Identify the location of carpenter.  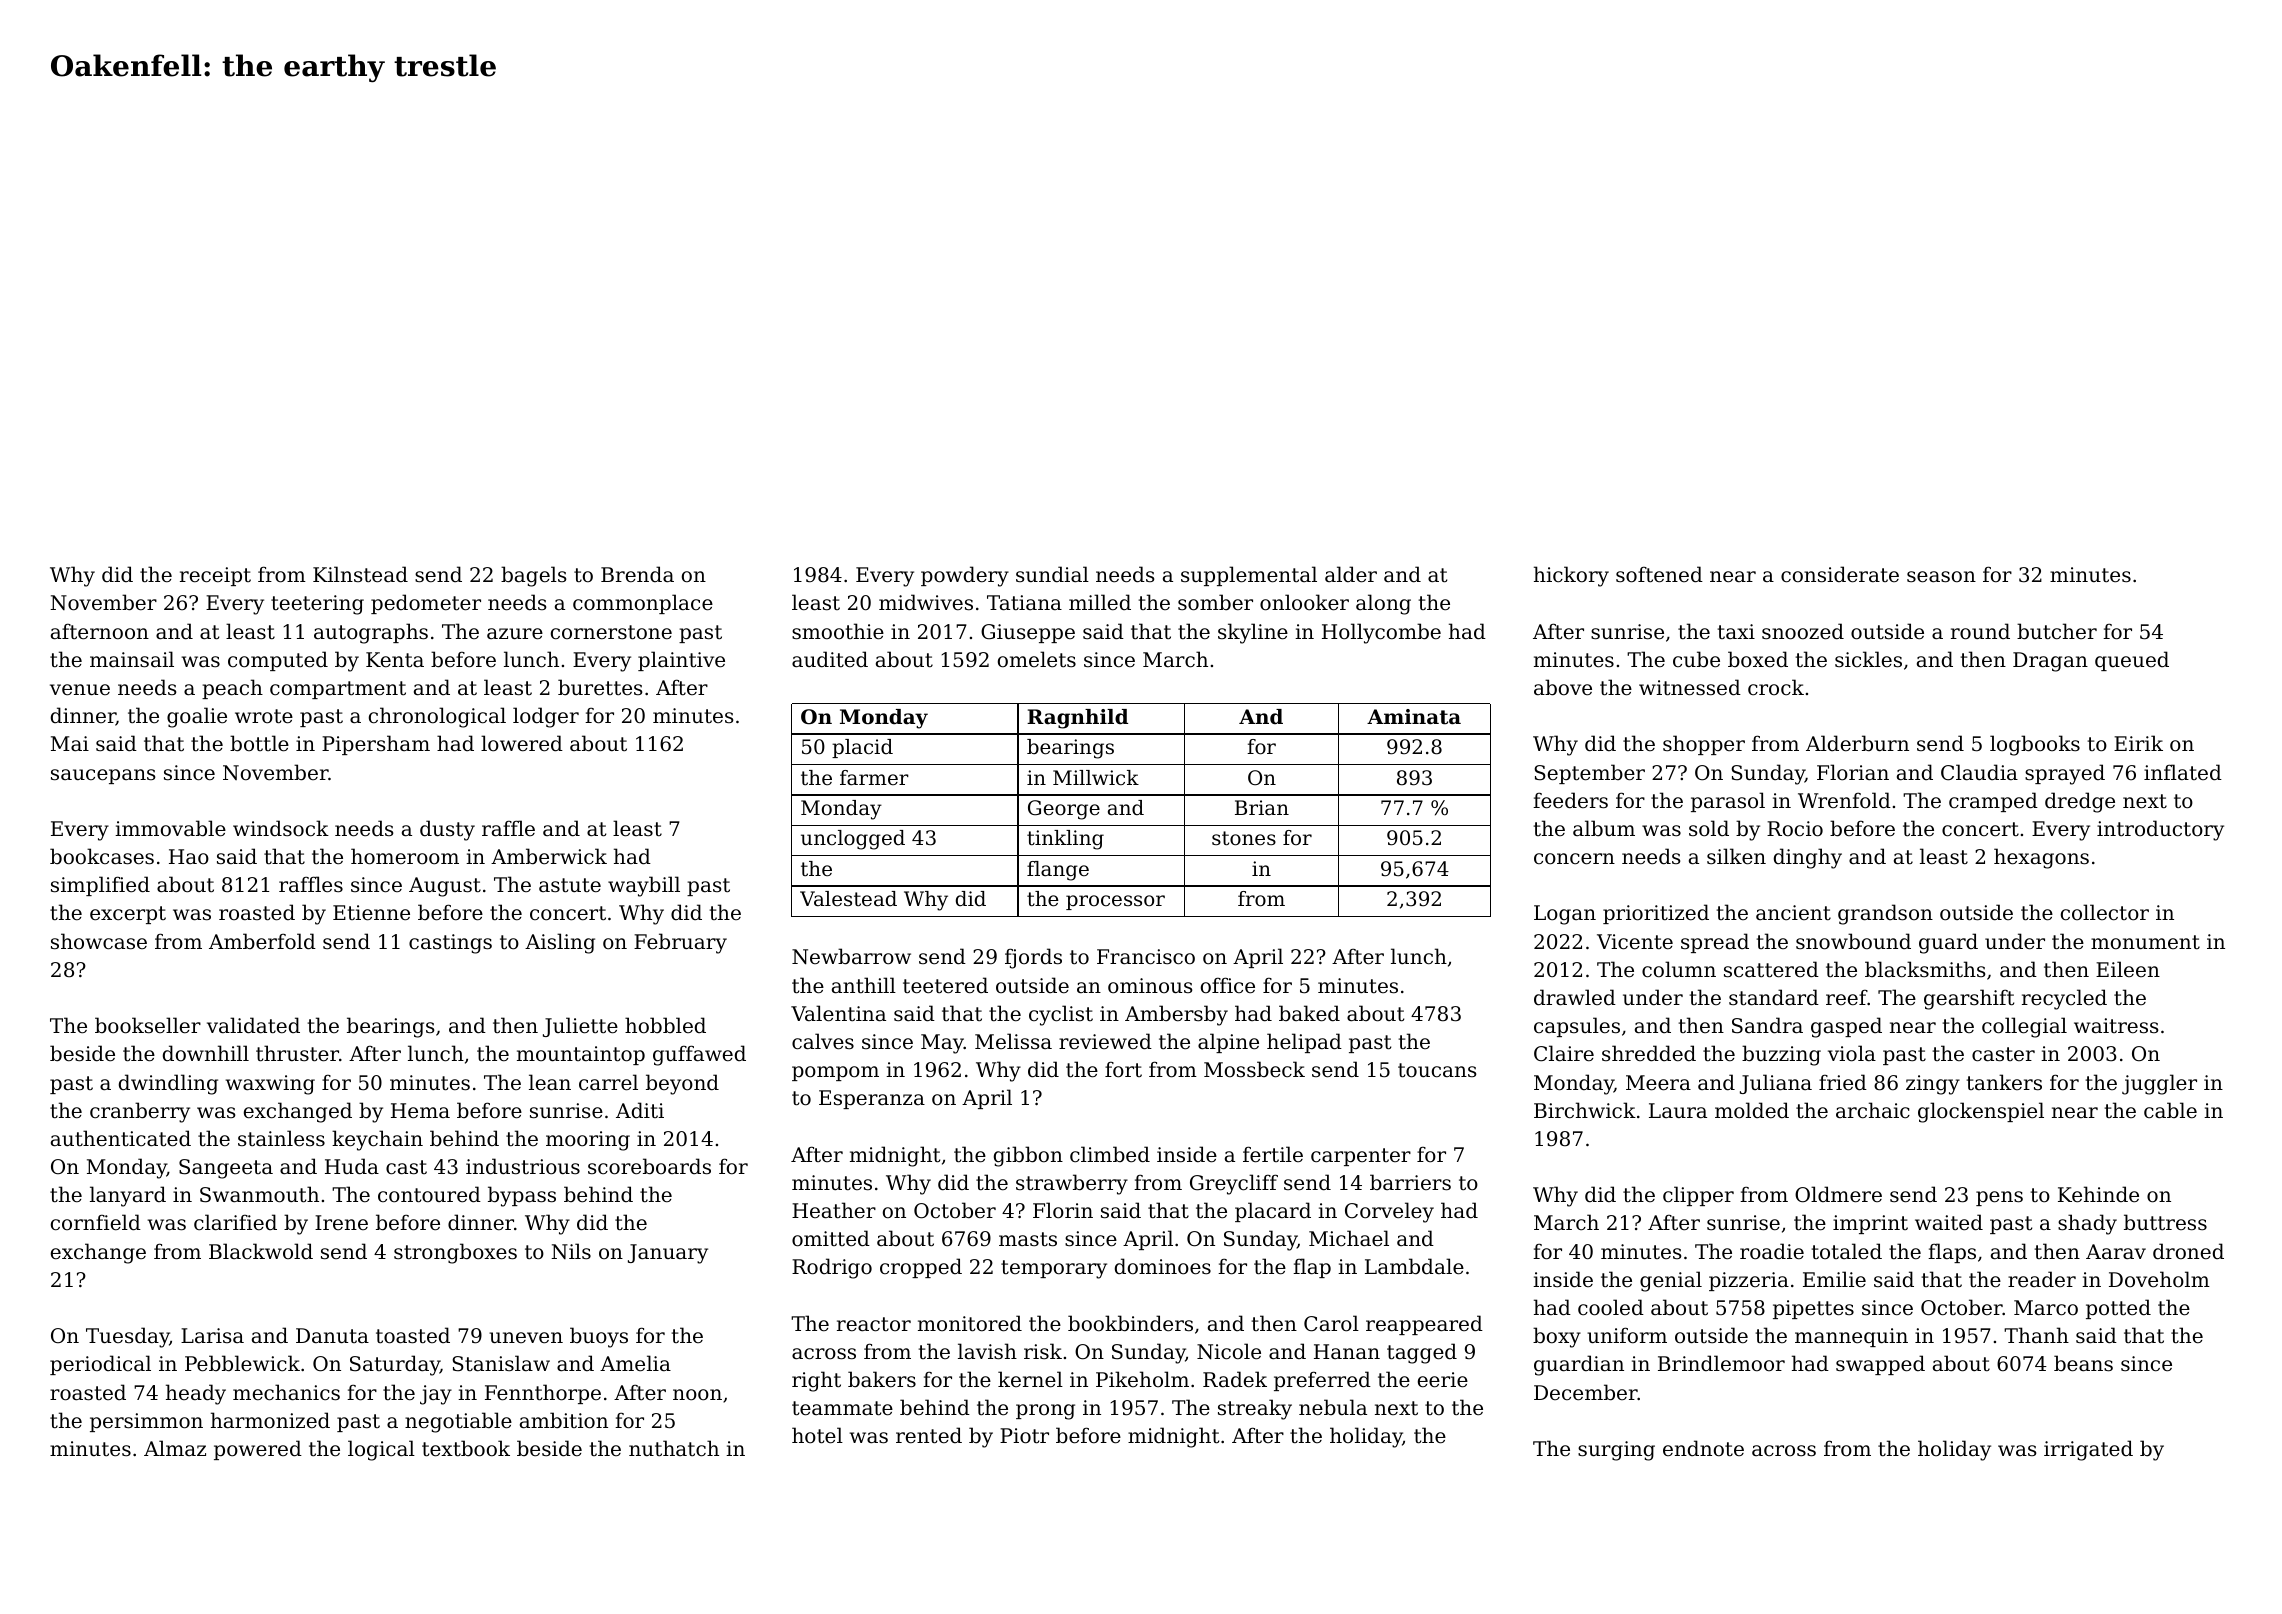
(1361, 1157).
